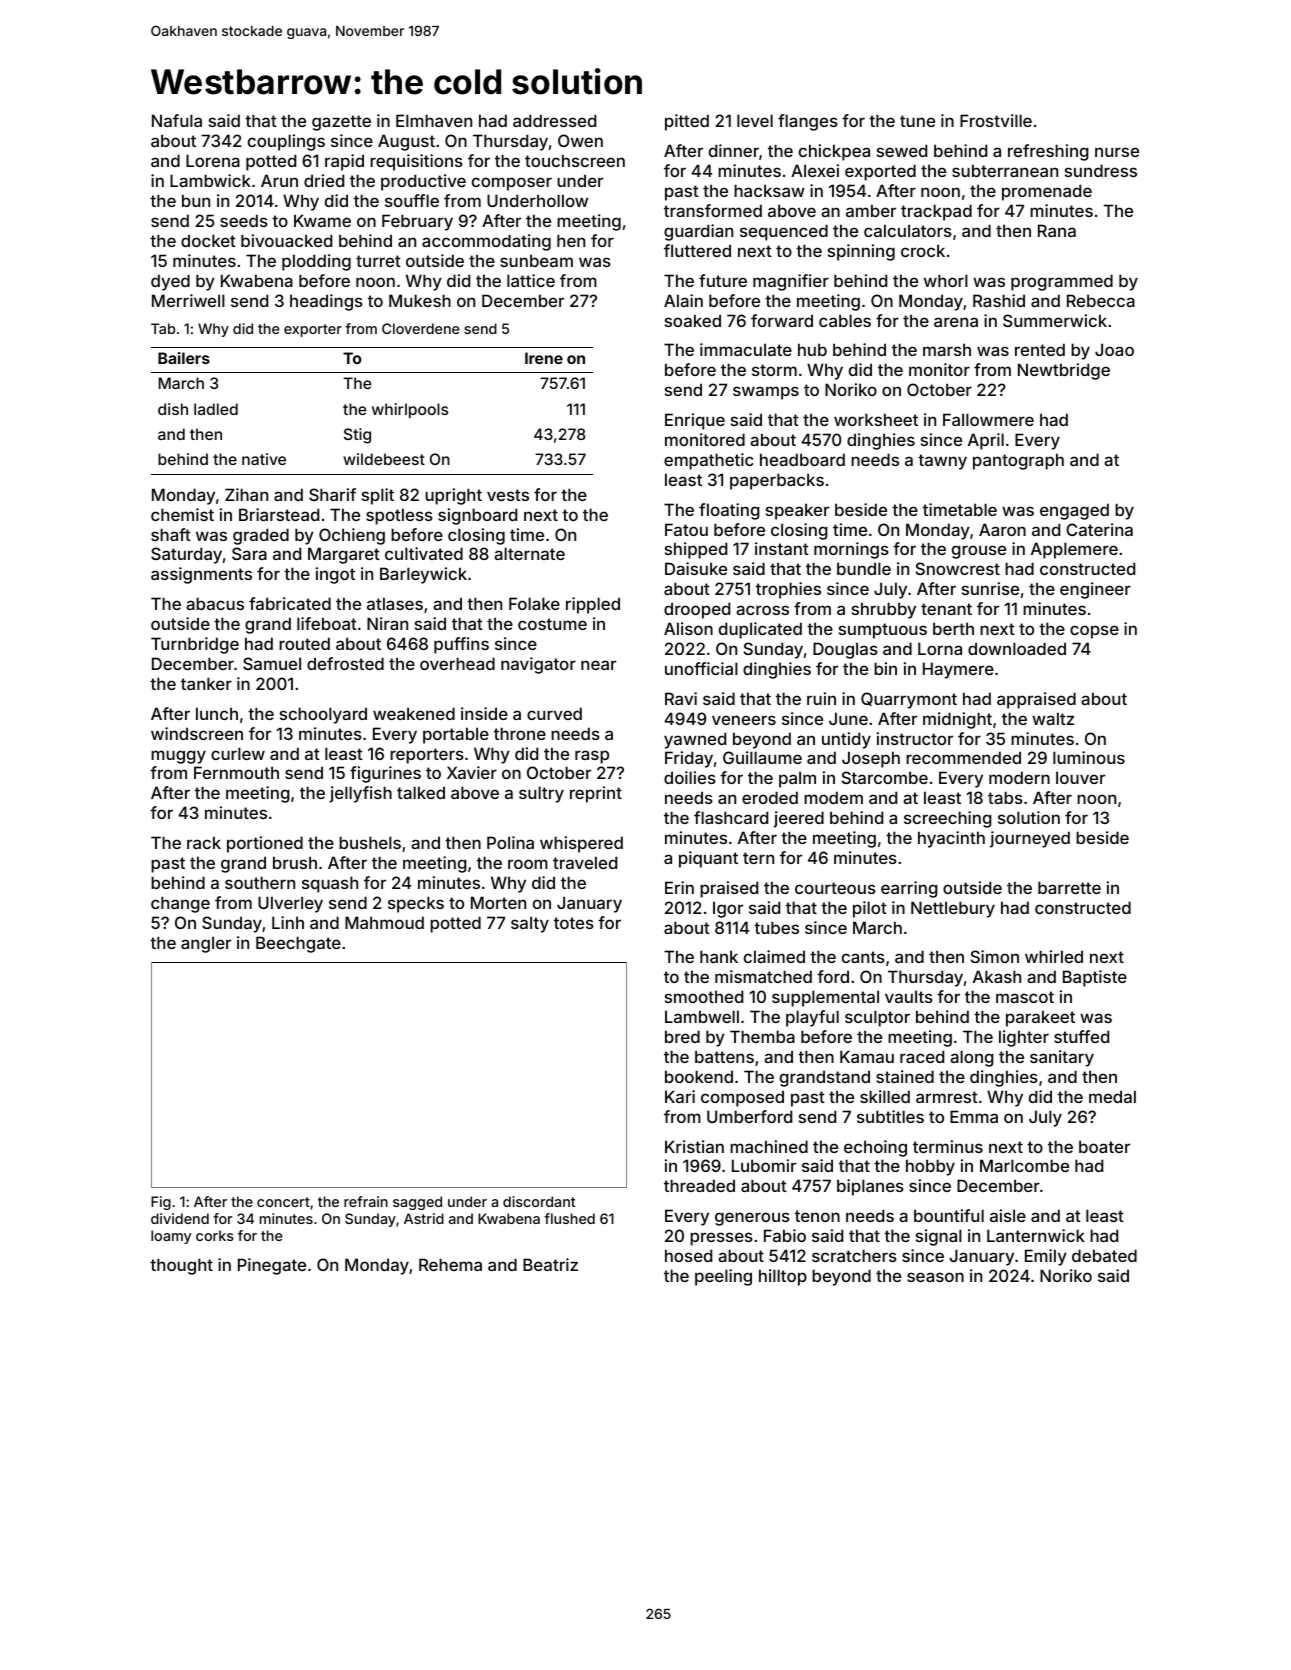  Describe the element at coordinates (782, 548) in the screenshot. I see `instant` at that location.
